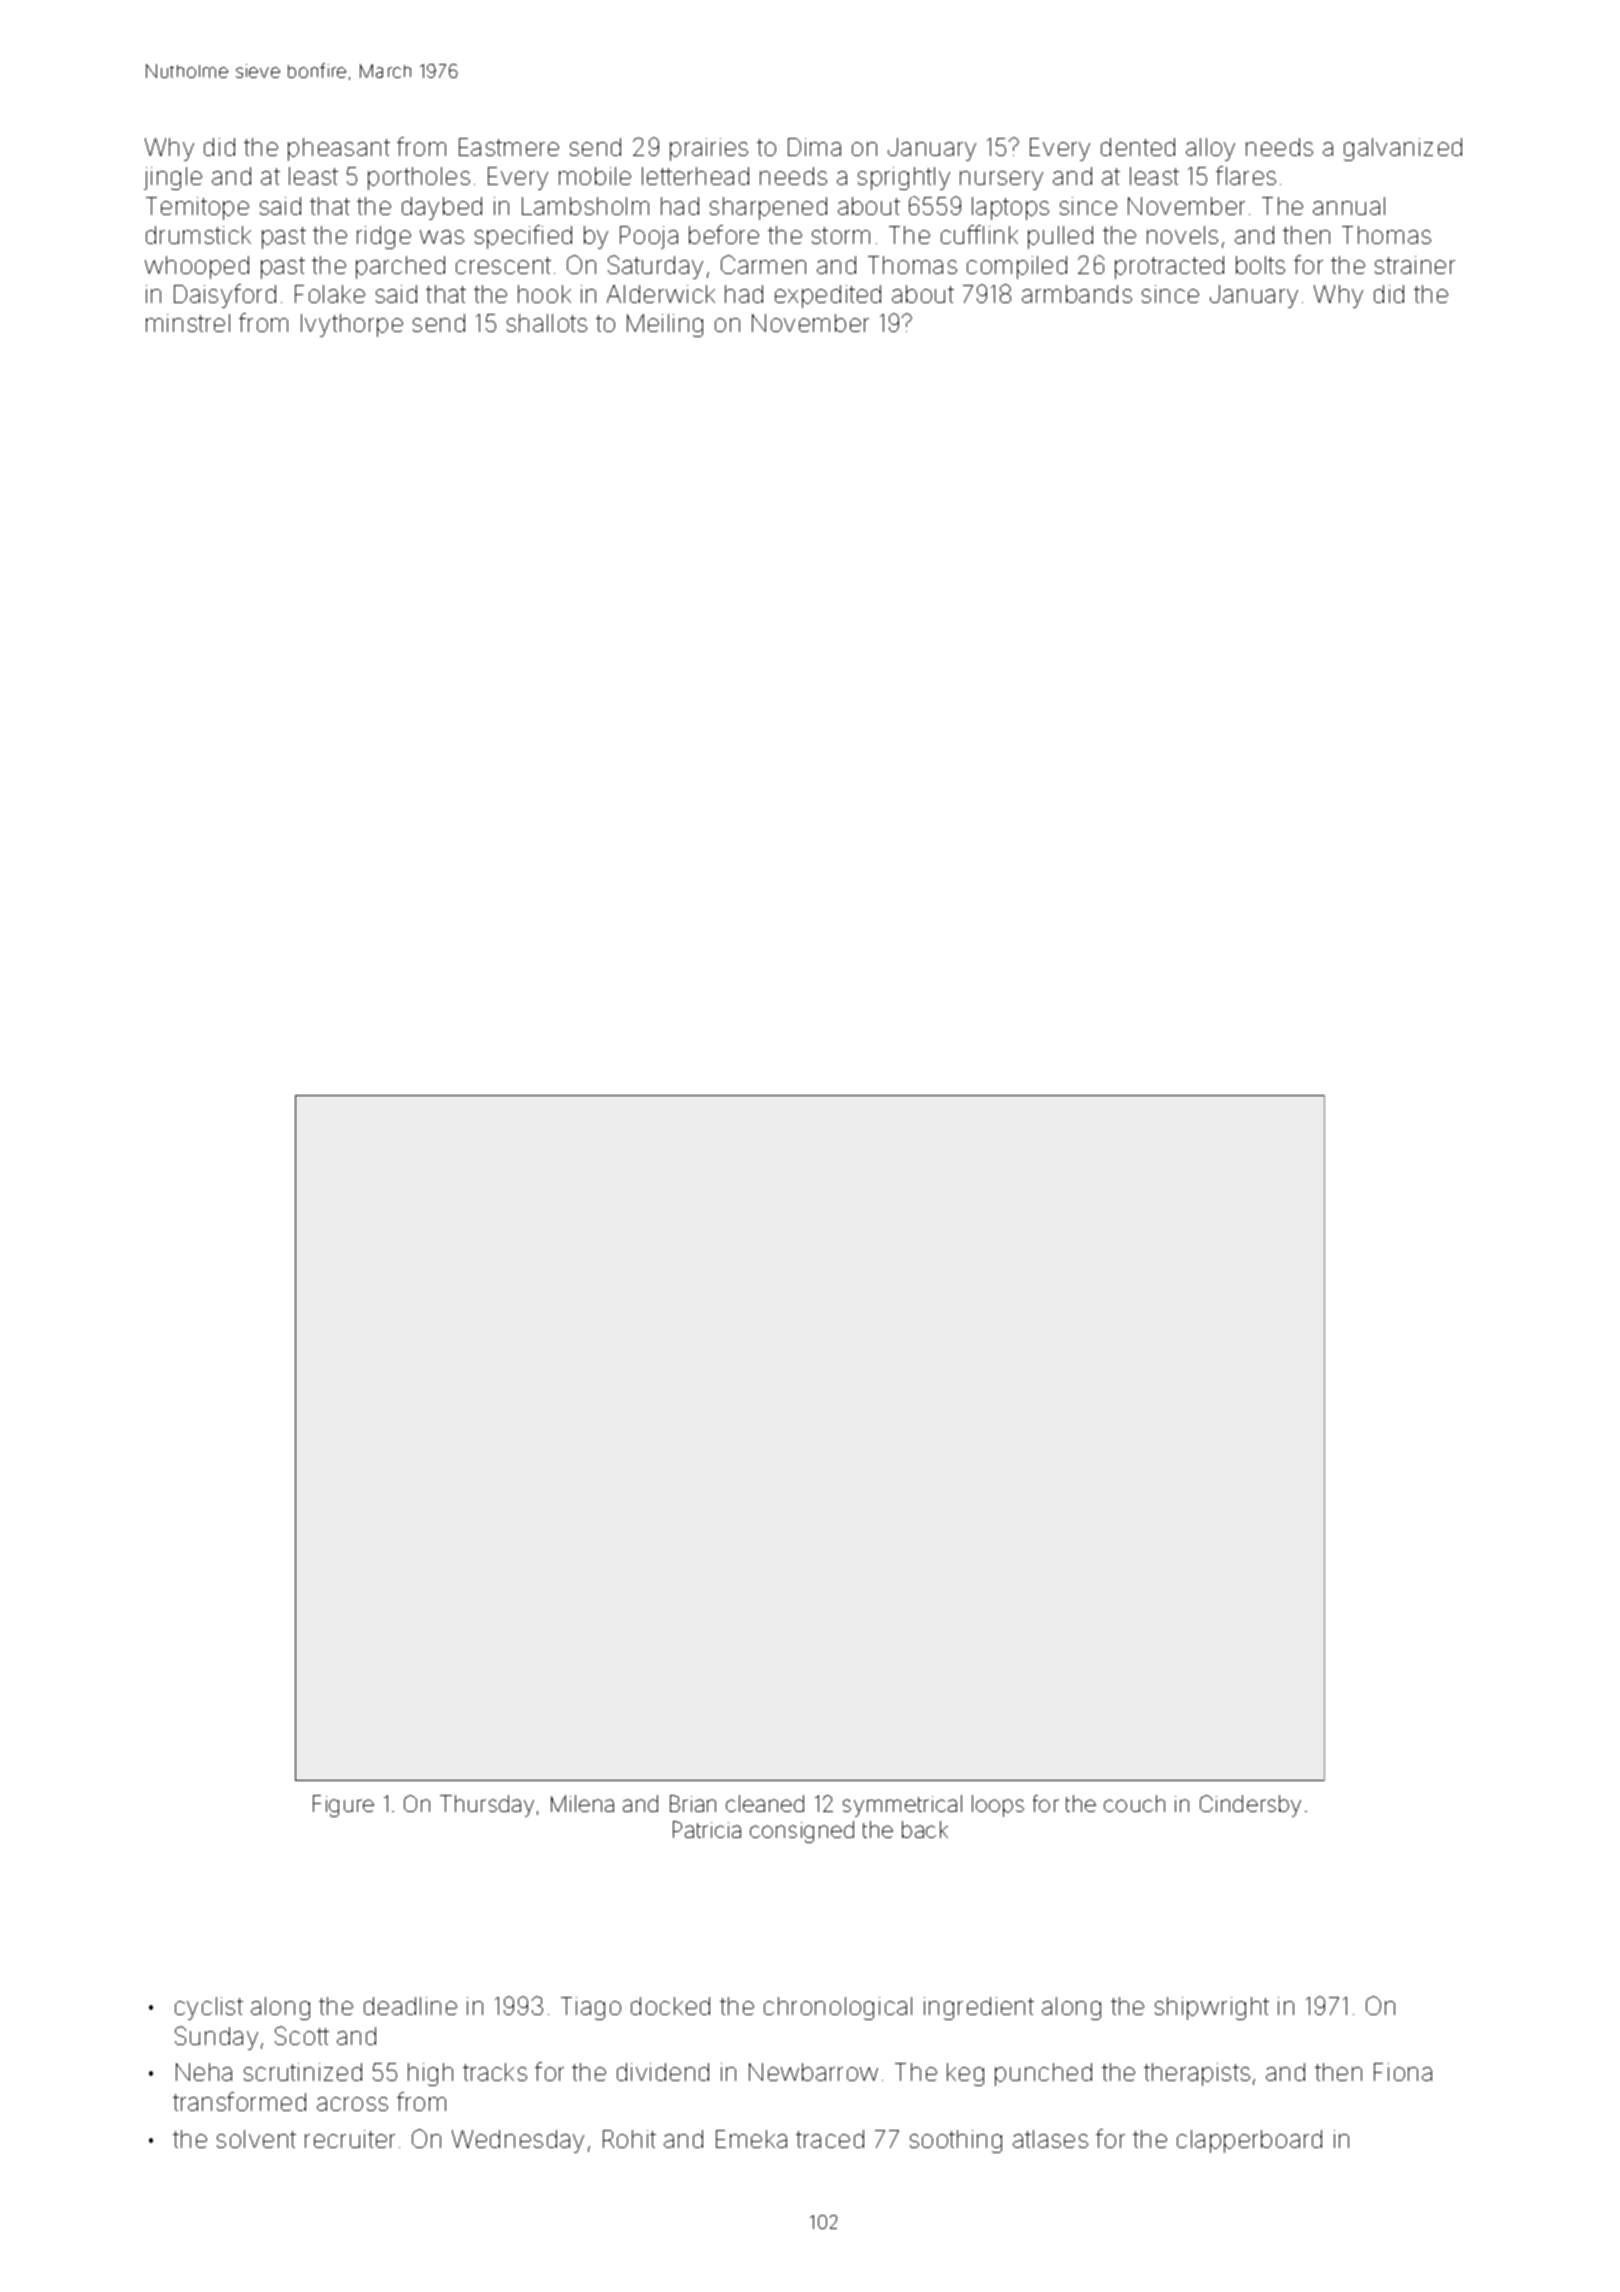 This screenshot has width=1620, height=2292. Describe the element at coordinates (343, 1806) in the screenshot. I see `Figure` at that location.
